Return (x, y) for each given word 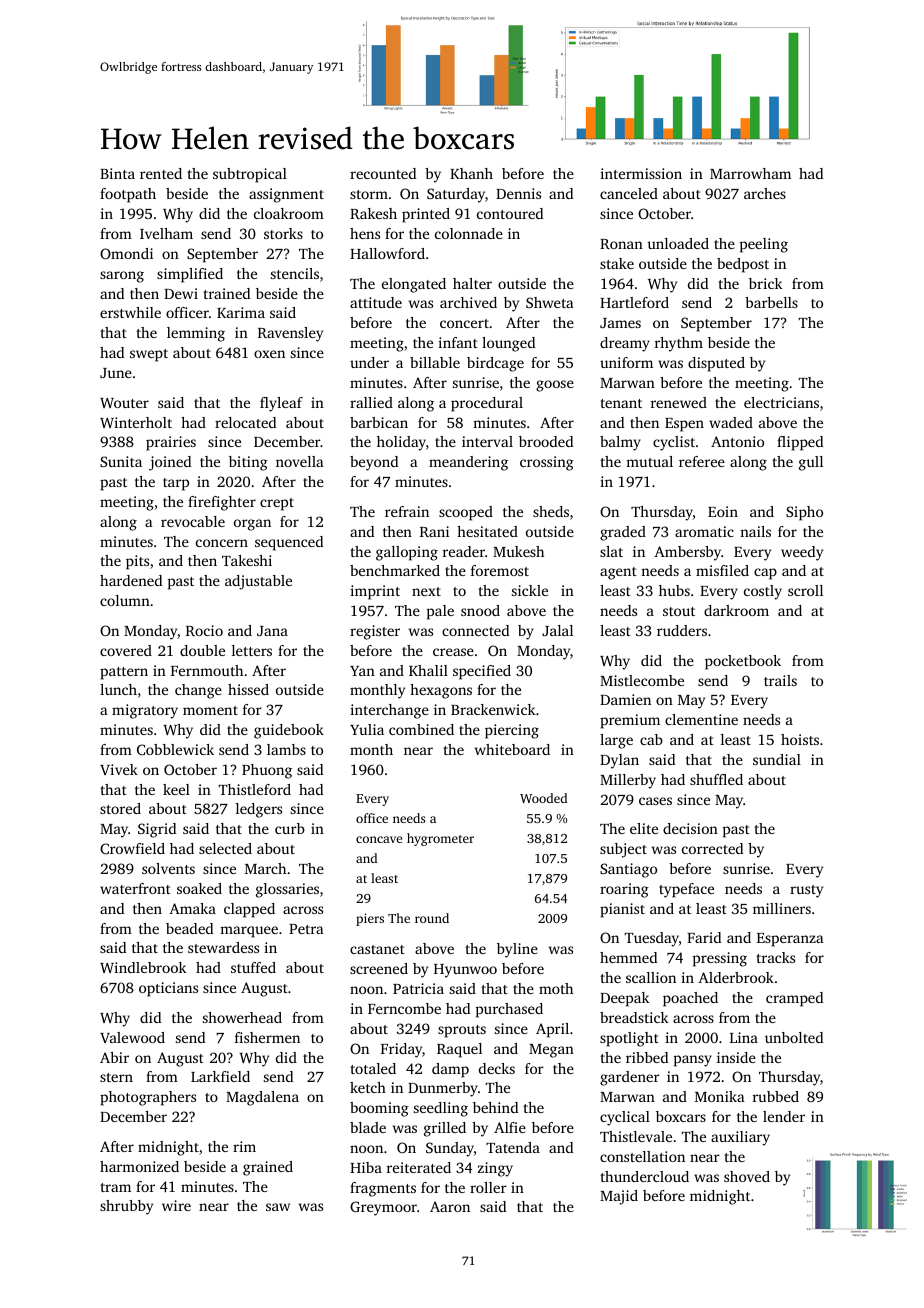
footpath (128, 195)
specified (482, 672)
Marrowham (750, 173)
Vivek (119, 769)
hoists (800, 739)
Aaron (450, 1206)
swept (149, 355)
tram (115, 1187)
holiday (401, 443)
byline (517, 950)
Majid (619, 1197)
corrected (712, 848)
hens (365, 233)
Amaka (192, 908)
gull (811, 463)
